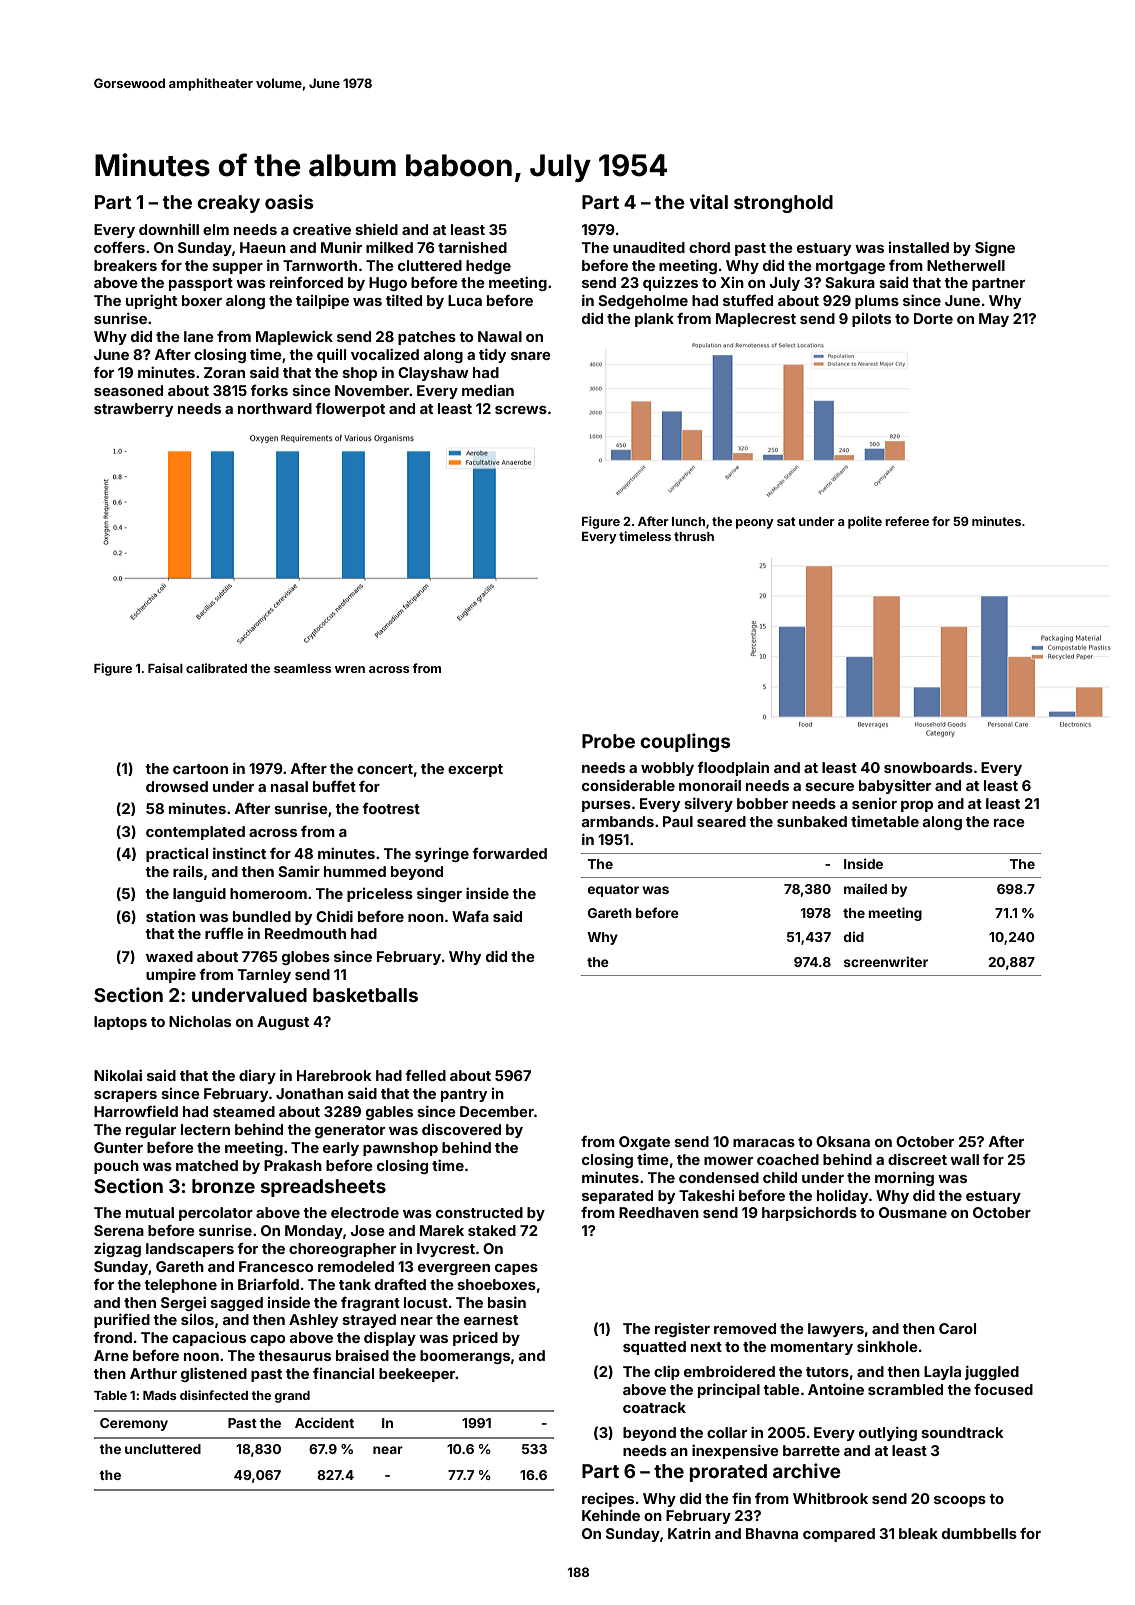 The height and width of the image is (1605, 1135). Describe the element at coordinates (439, 894) in the image. I see `singer` at that location.
